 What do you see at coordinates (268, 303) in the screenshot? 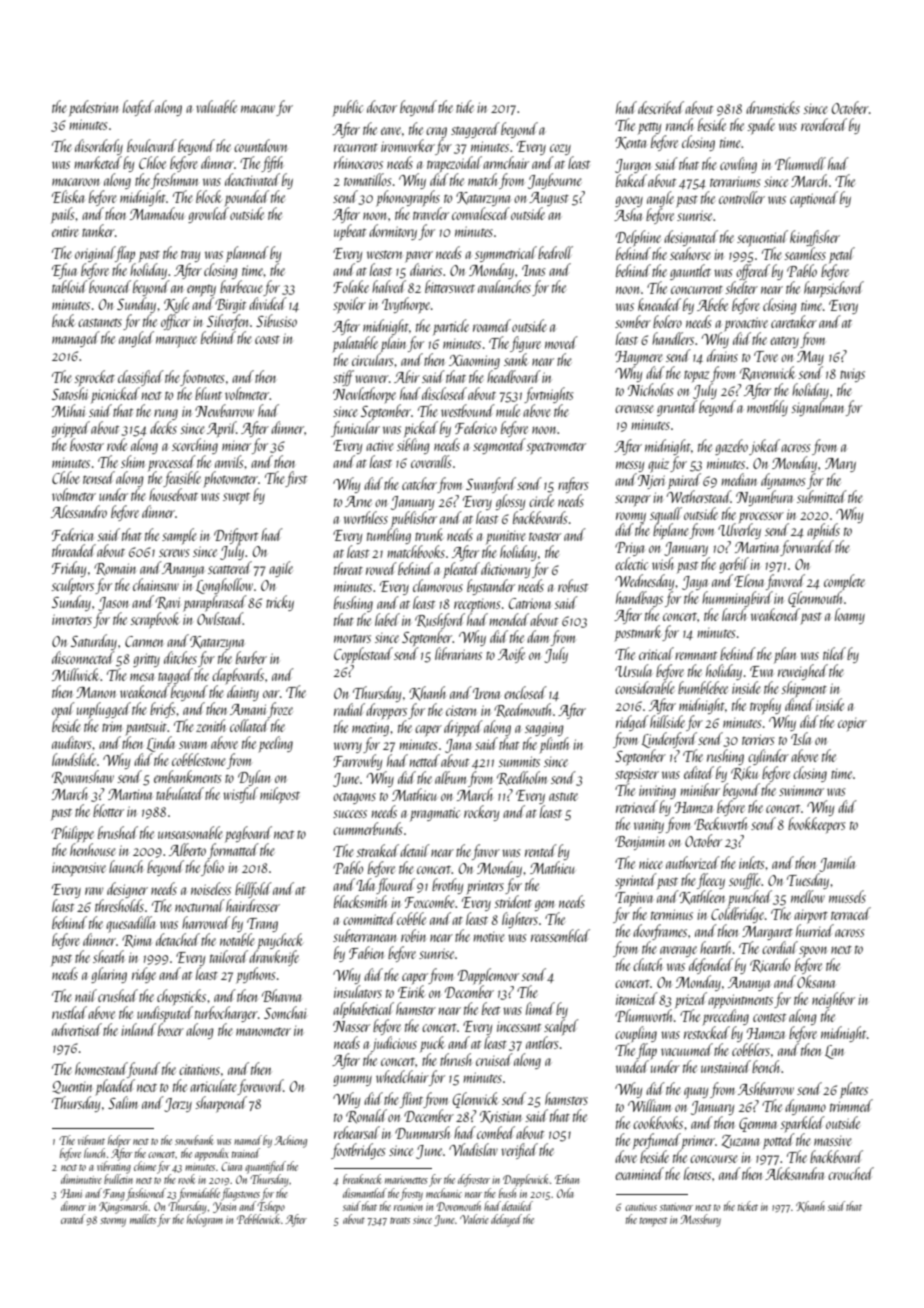
I see `divided` at bounding box center [268, 303].
